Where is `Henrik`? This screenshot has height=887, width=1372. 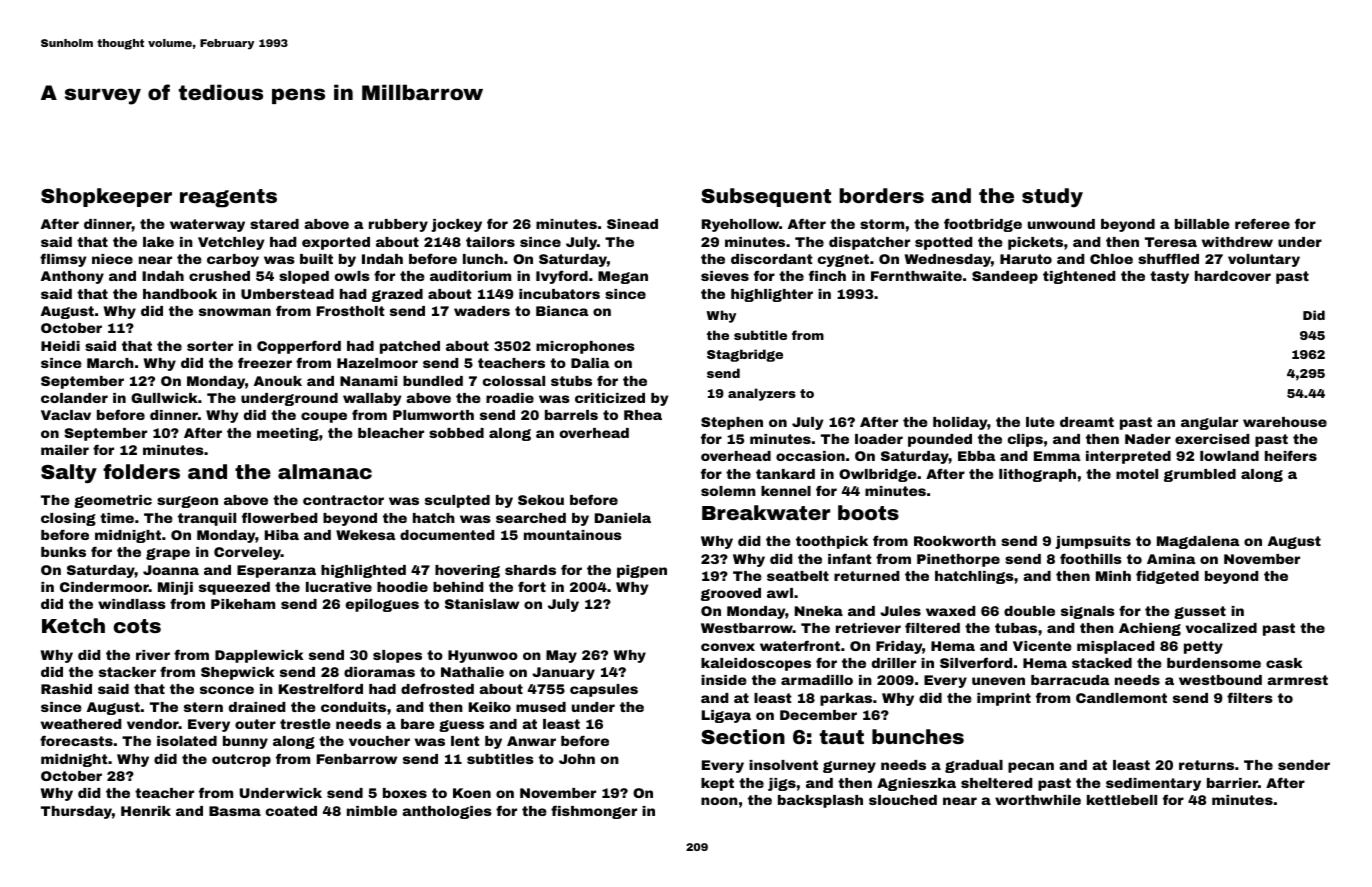 Henrik is located at coordinates (146, 811).
